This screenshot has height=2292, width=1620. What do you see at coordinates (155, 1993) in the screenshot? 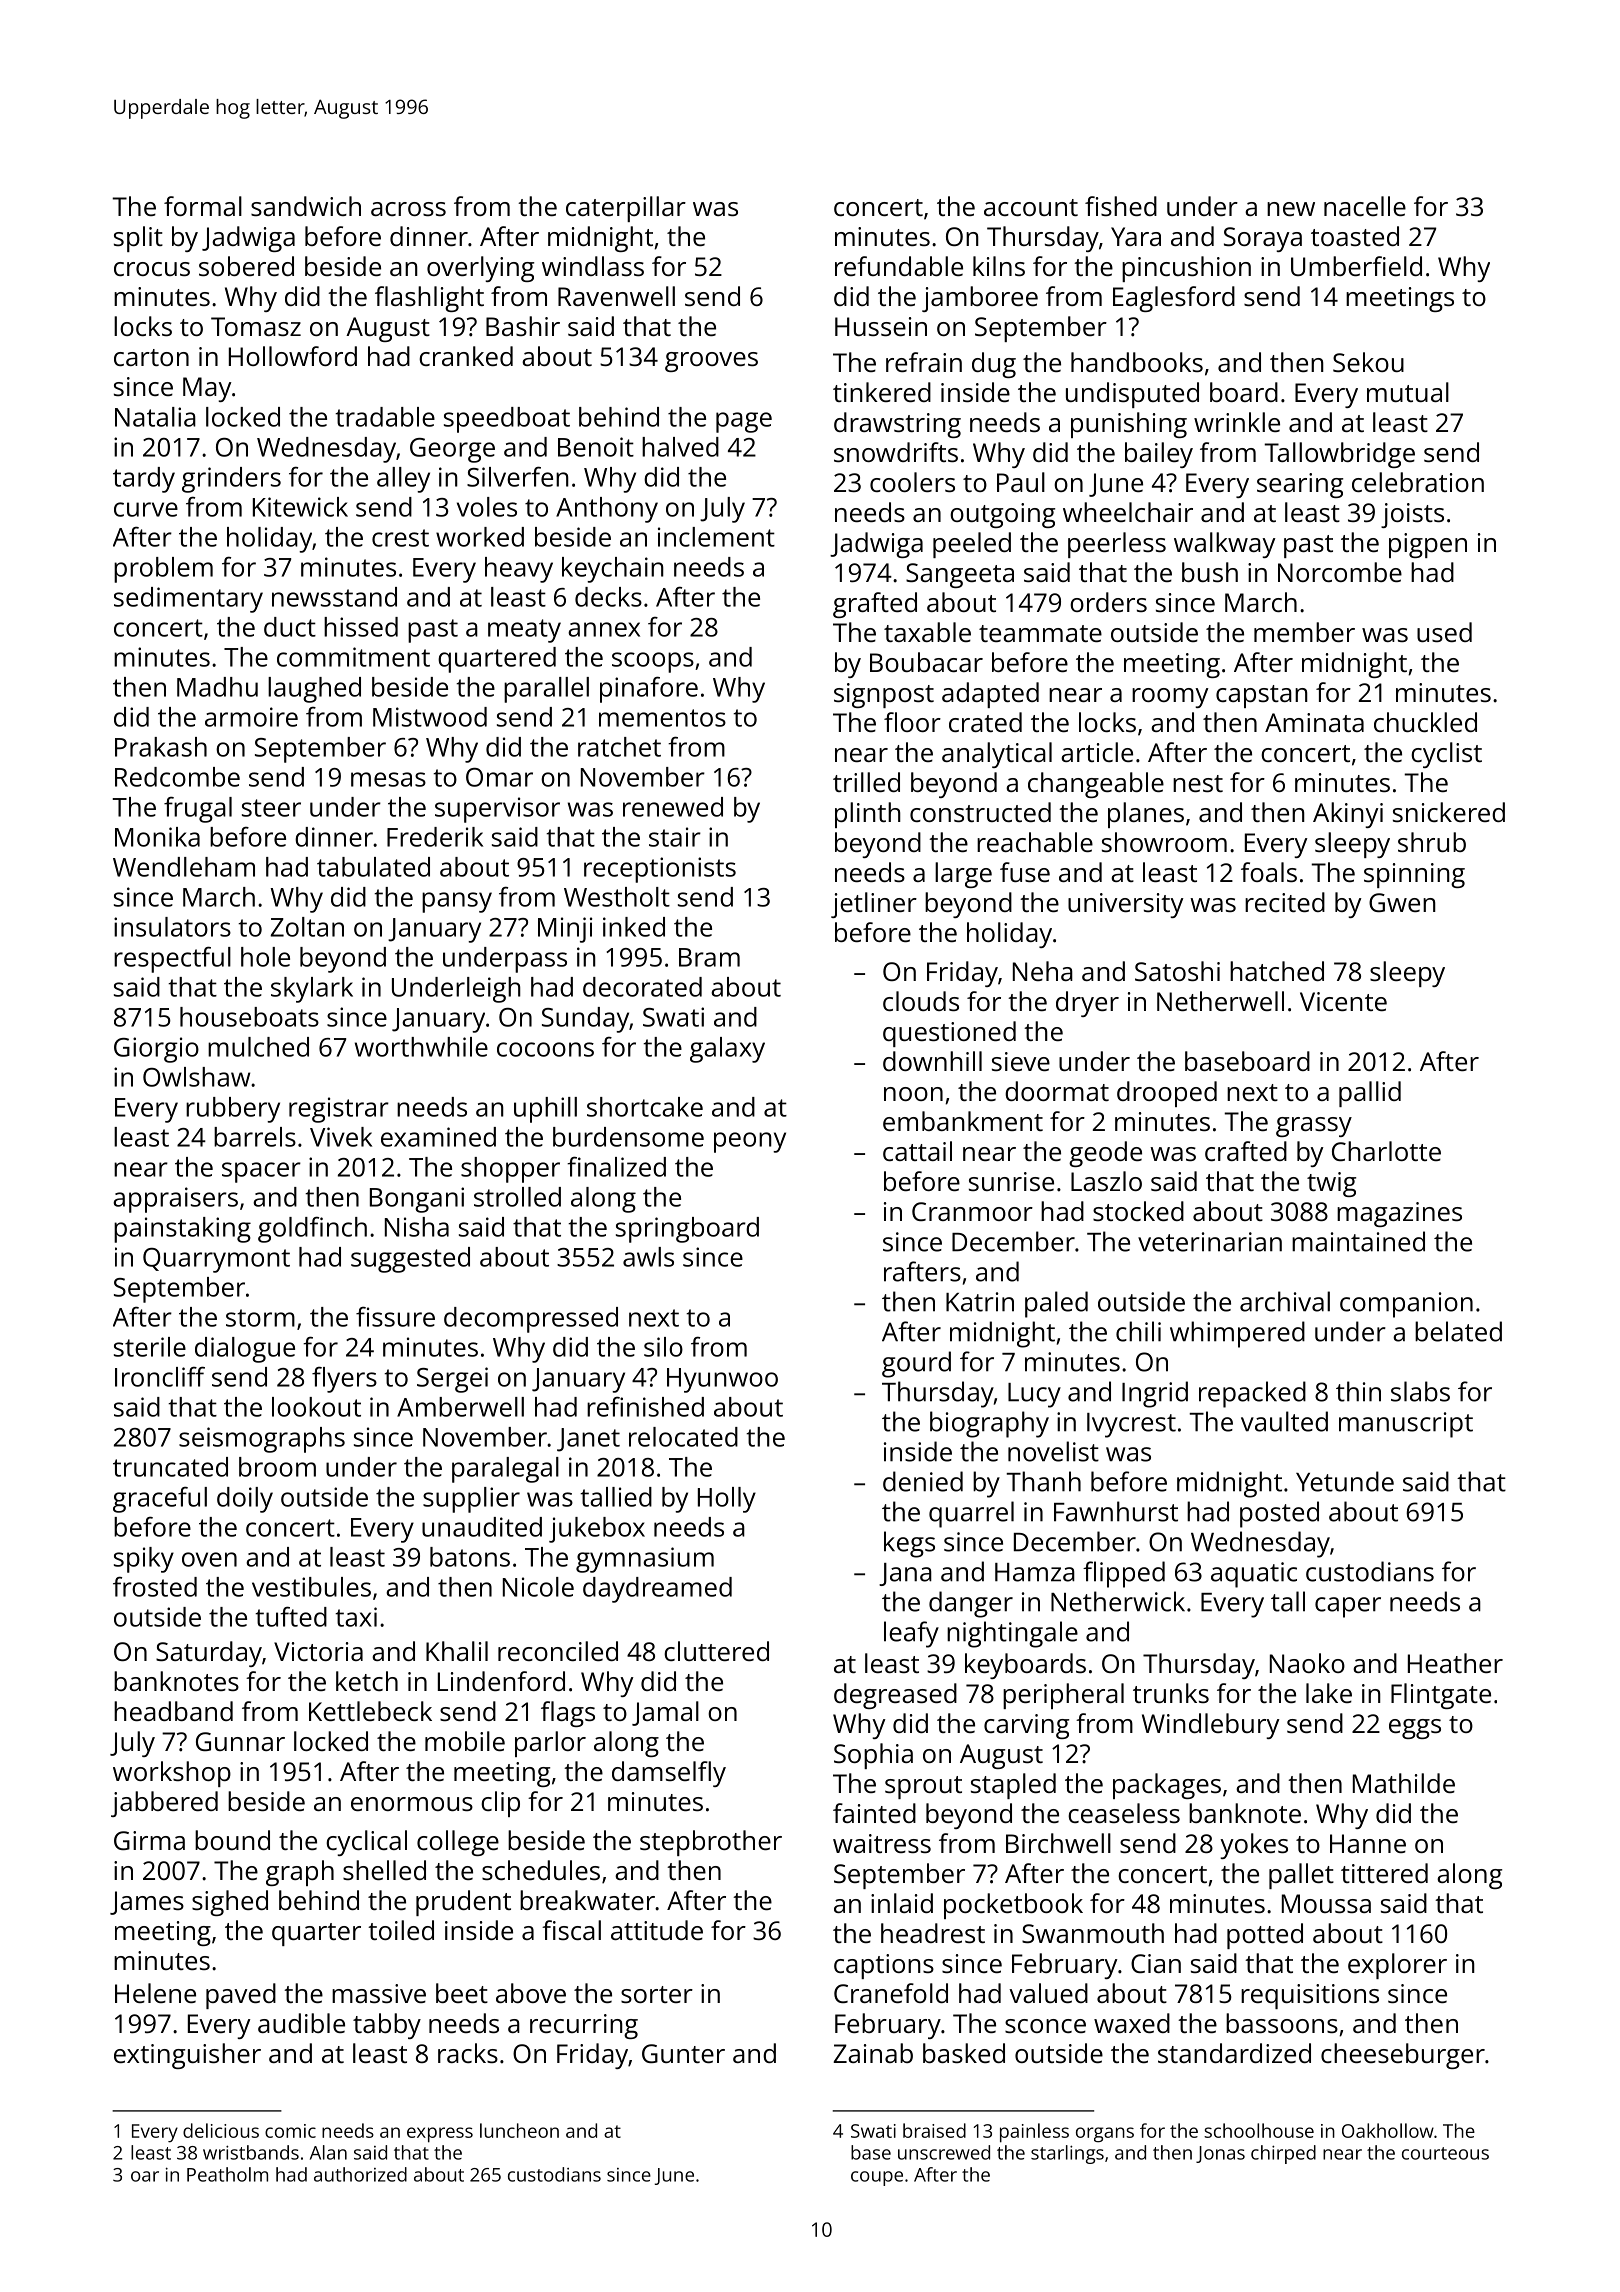
I see `Helene` at bounding box center [155, 1993].
